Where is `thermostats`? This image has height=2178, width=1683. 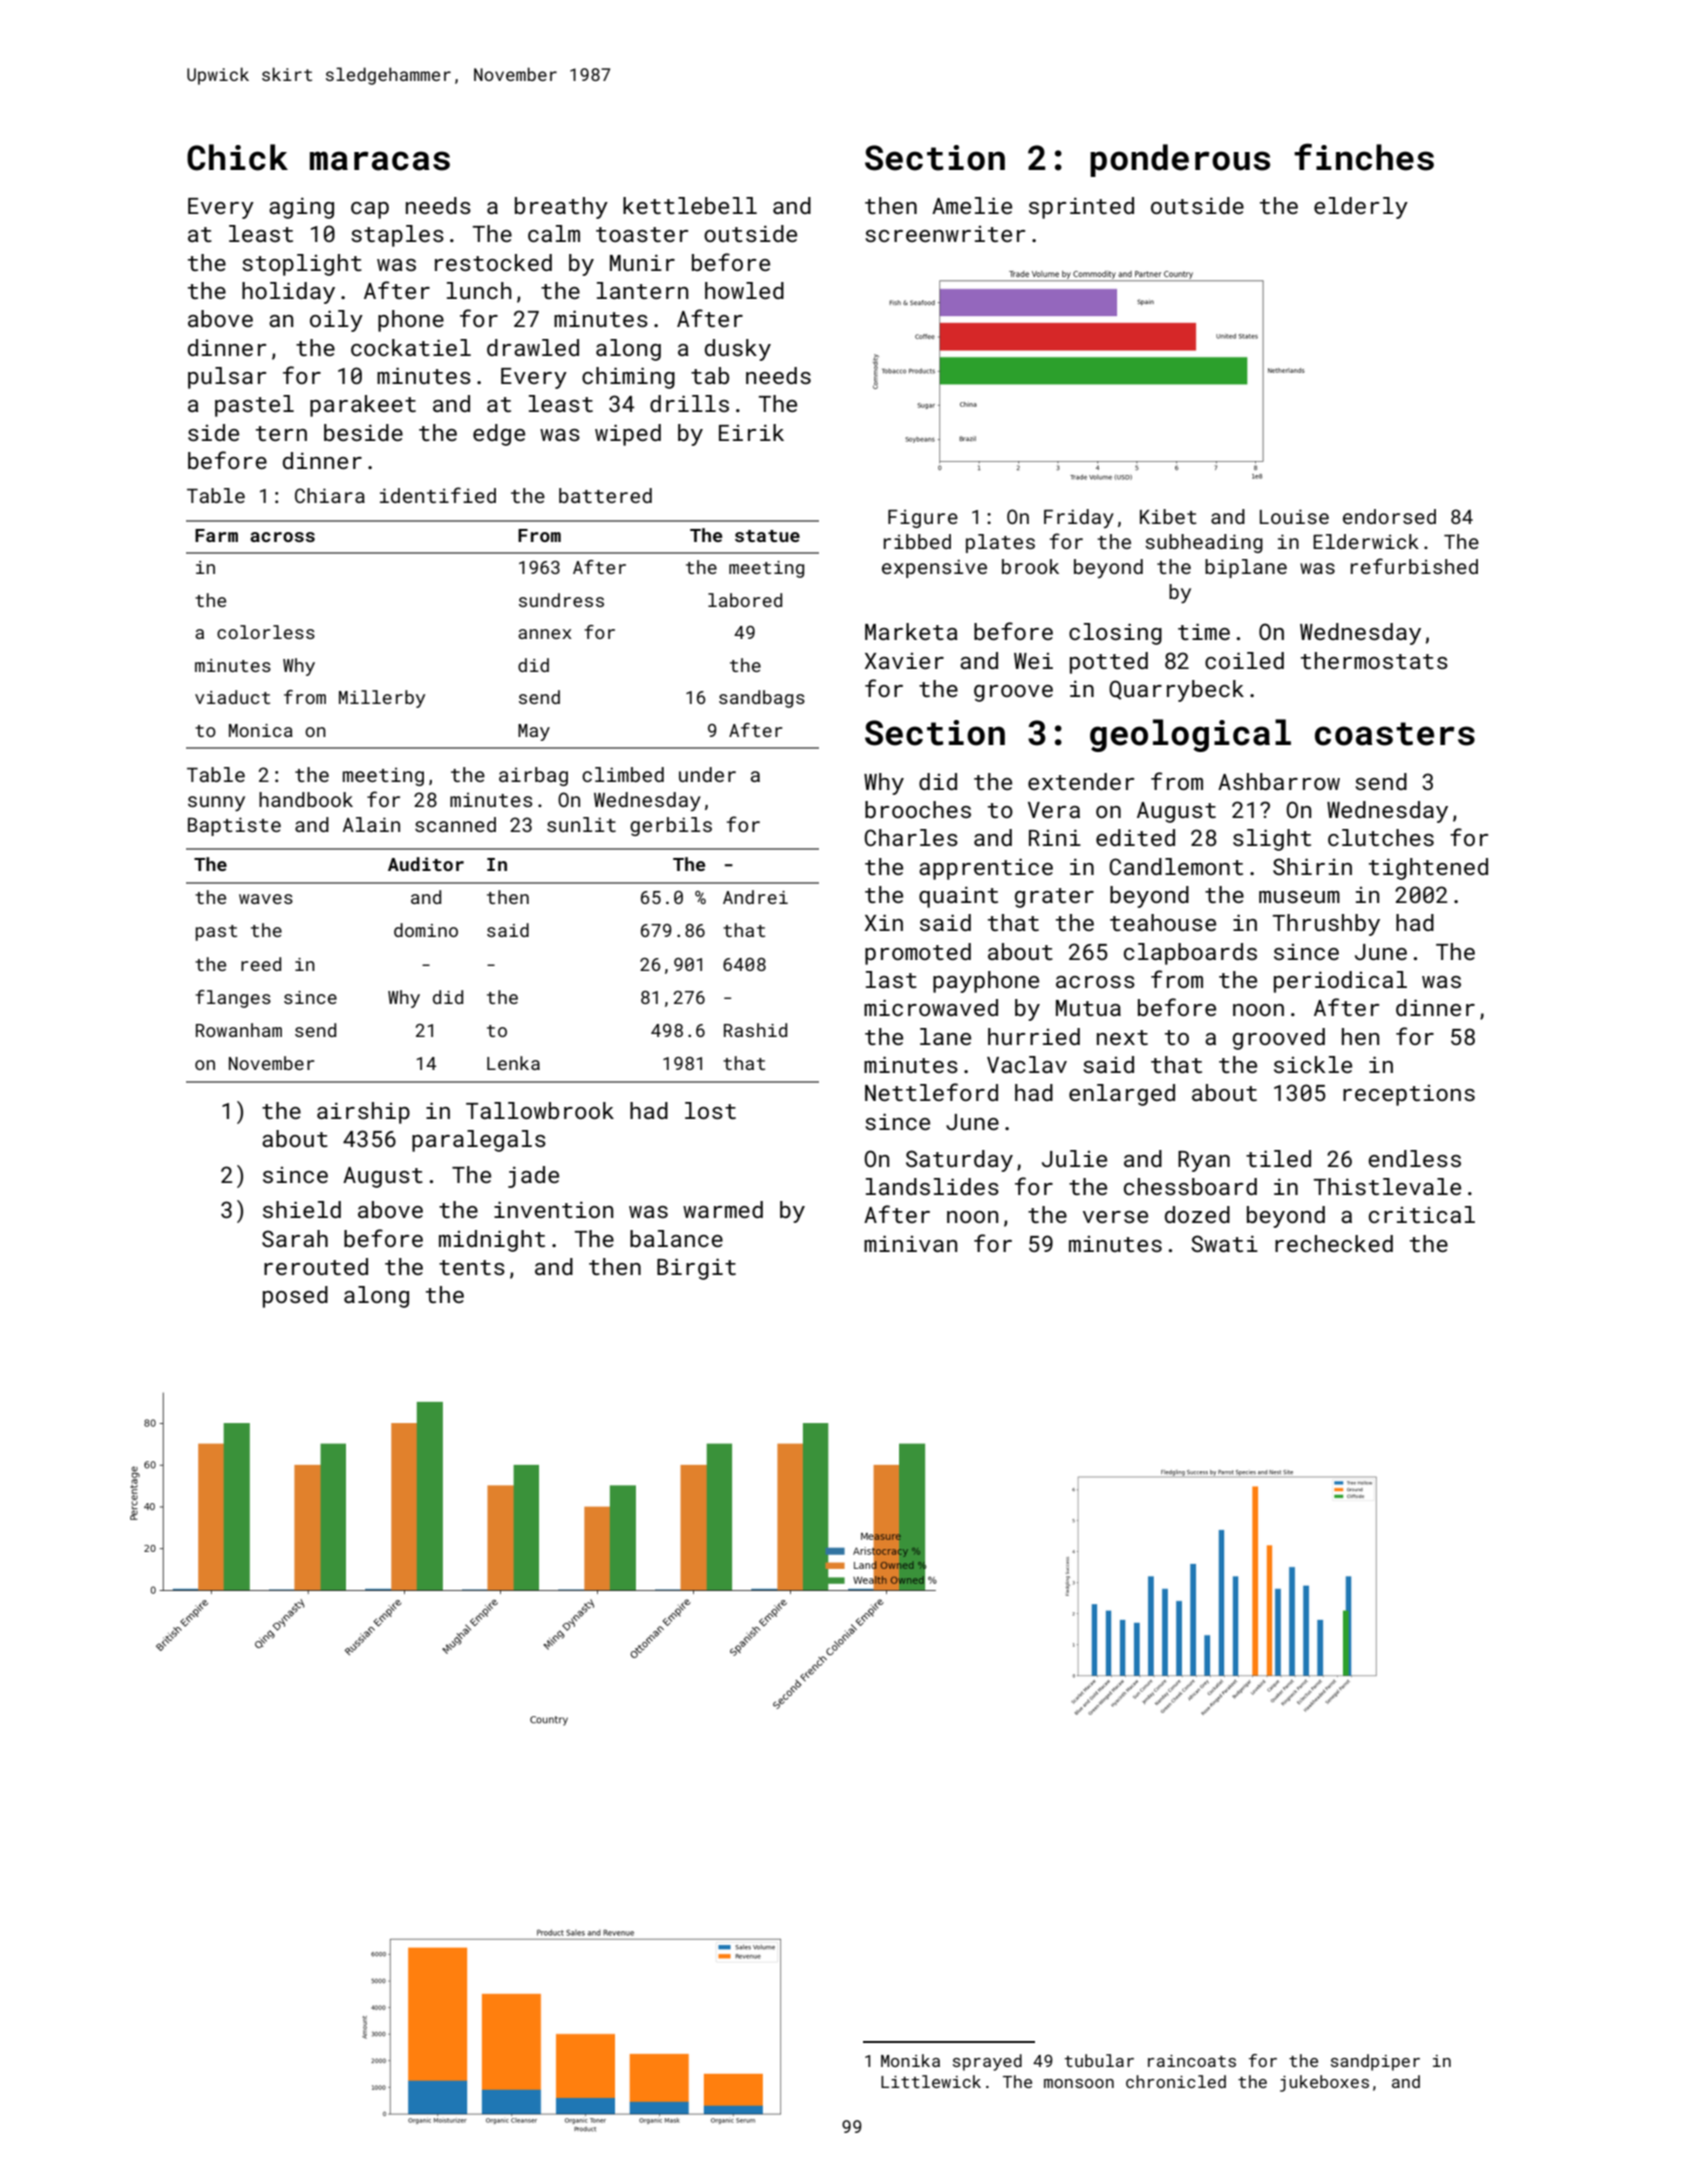 thermostats is located at coordinates (1374, 660).
